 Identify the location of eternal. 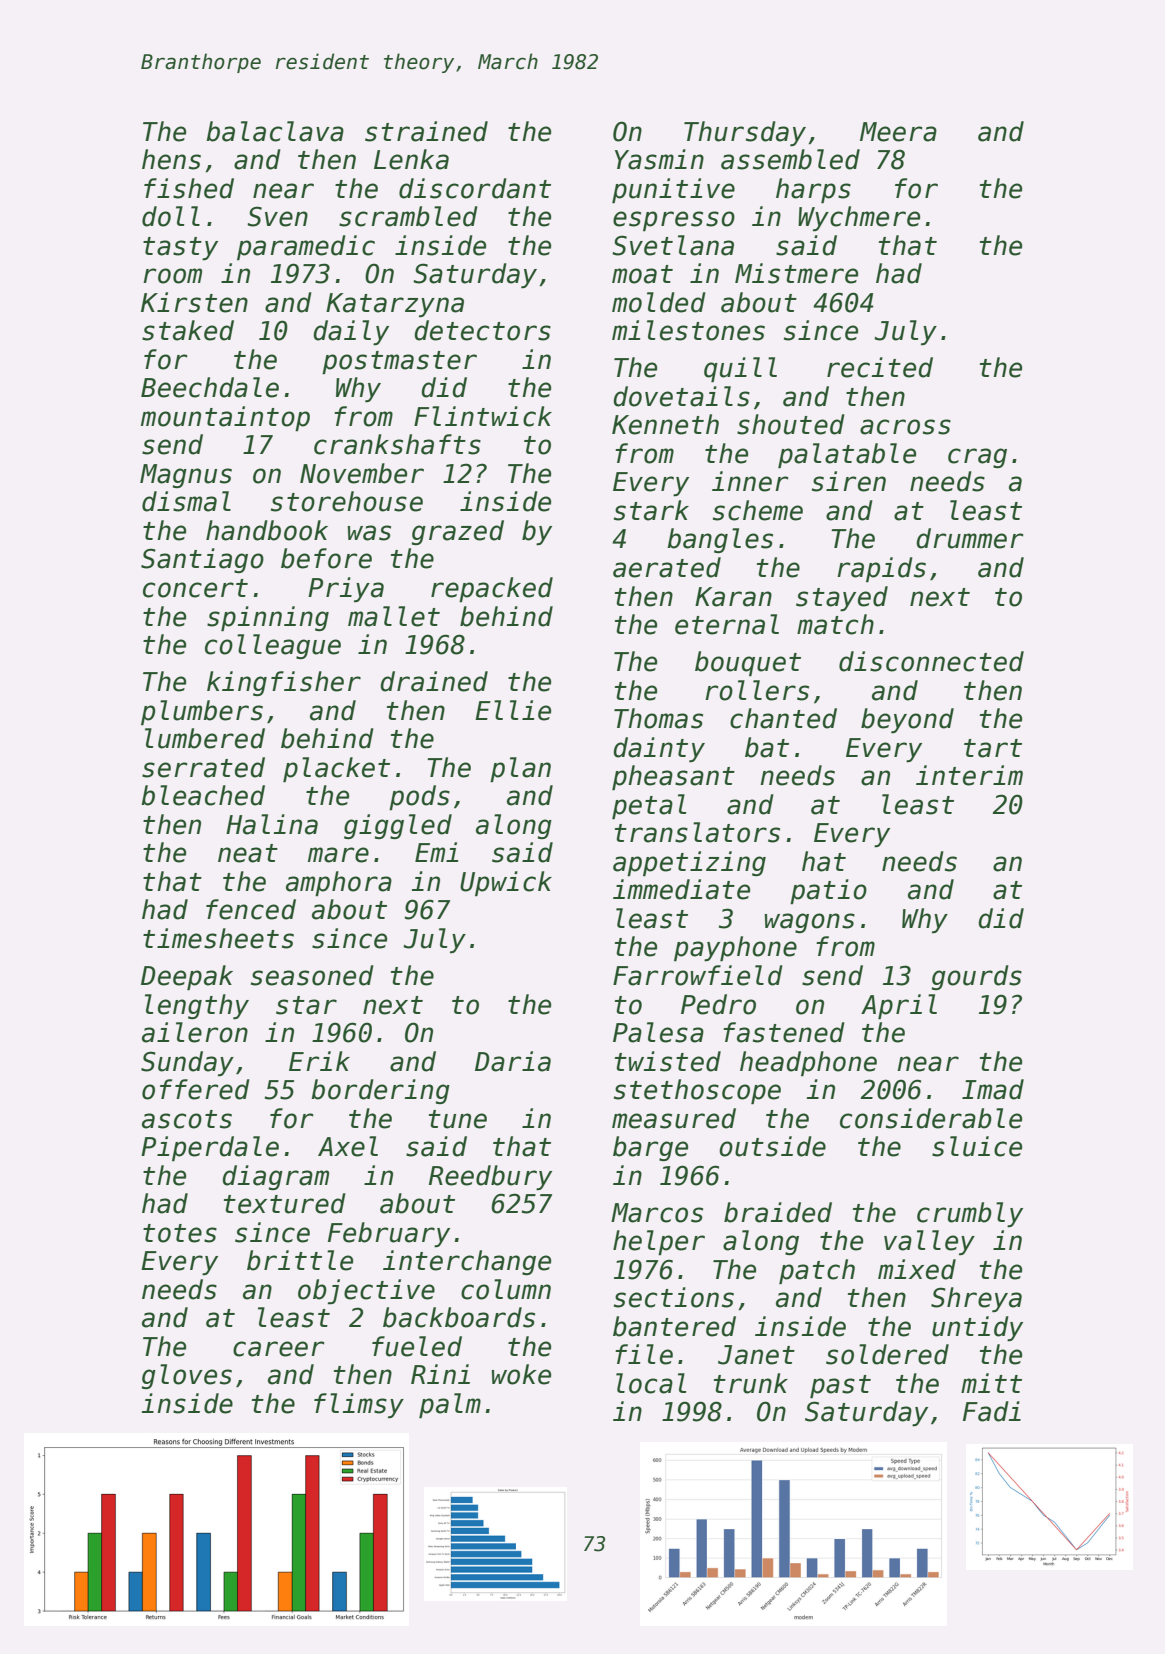
(727, 624).
